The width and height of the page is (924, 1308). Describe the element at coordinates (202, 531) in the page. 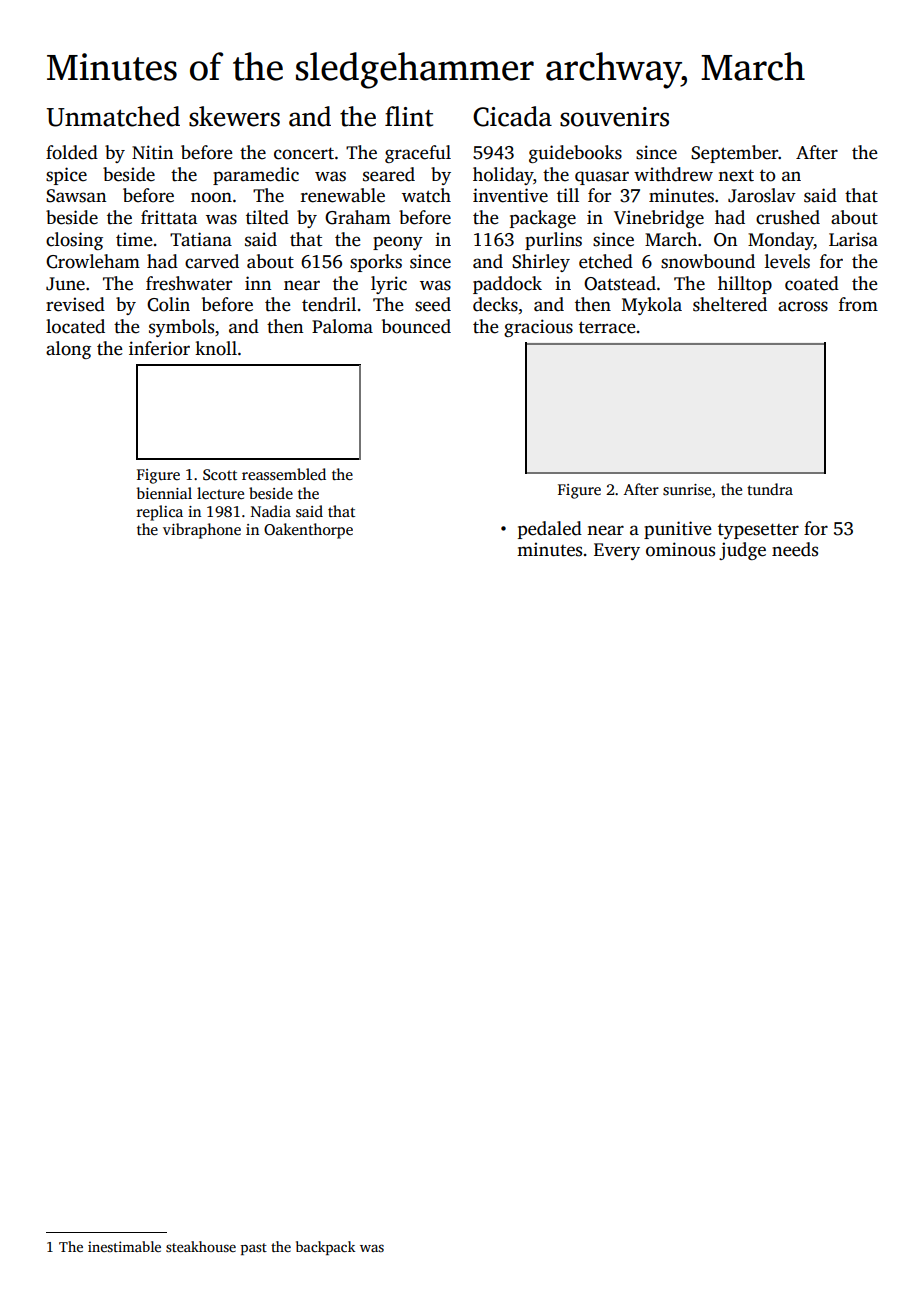

I see `vibraphone` at that location.
